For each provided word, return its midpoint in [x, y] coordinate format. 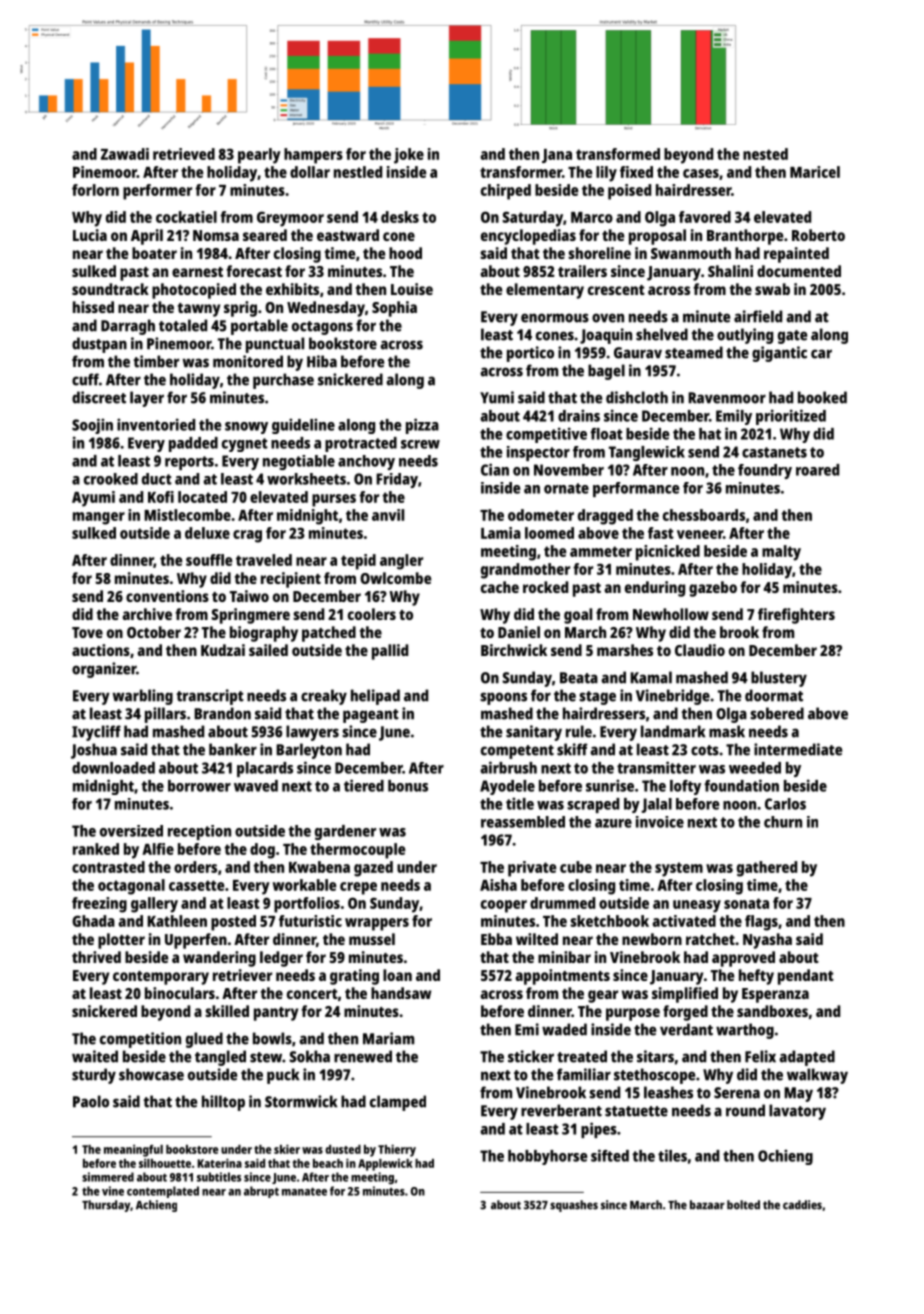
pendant [806, 977]
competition [140, 1040]
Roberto [818, 235]
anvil [388, 515]
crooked [111, 479]
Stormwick [301, 1101]
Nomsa [216, 235]
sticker [531, 1056]
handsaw [401, 993]
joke [409, 156]
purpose [633, 1014]
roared [817, 470]
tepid [358, 562]
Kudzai [223, 650]
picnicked [668, 553]
